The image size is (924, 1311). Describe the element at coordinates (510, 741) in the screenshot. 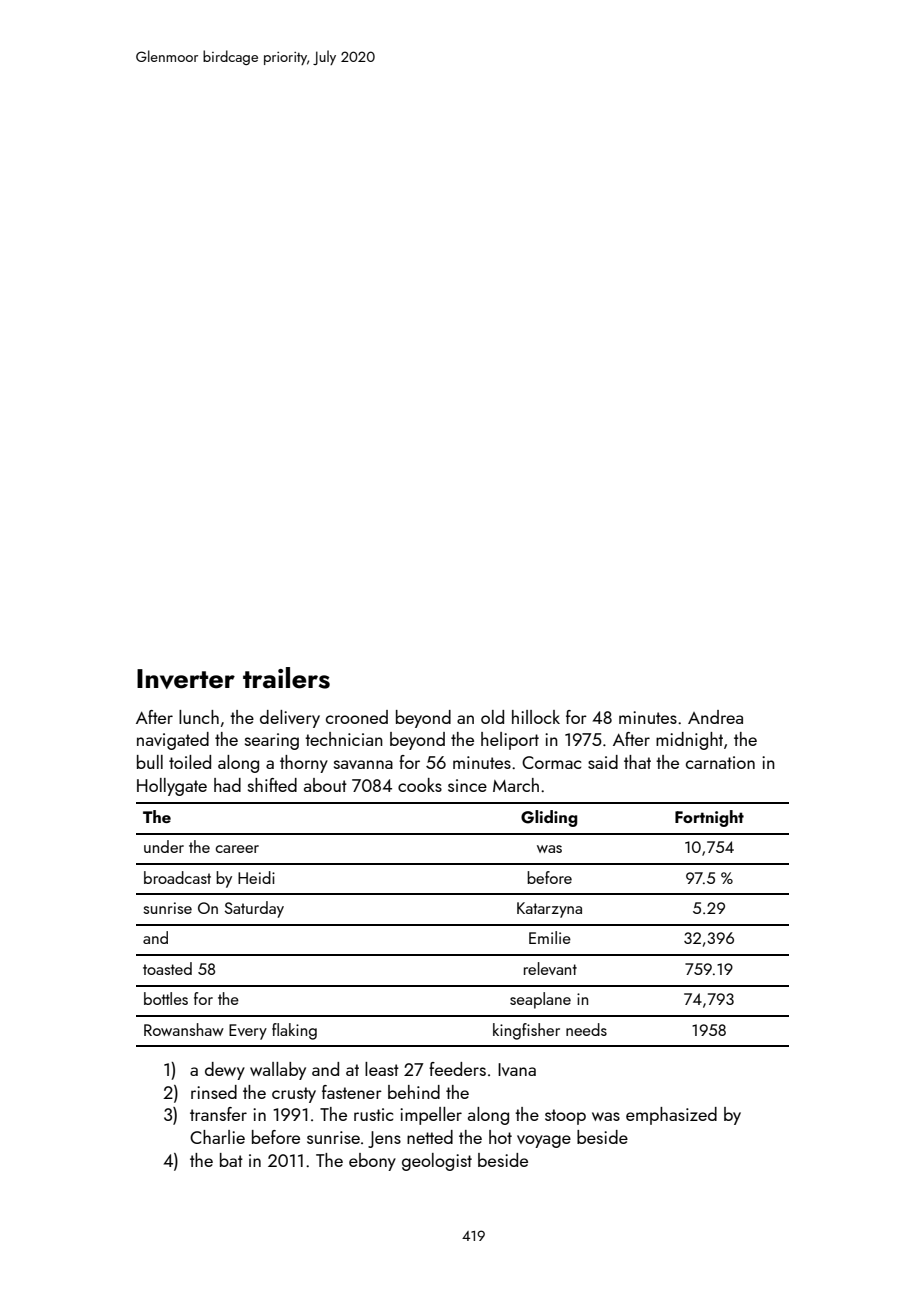

I see `heliport` at that location.
